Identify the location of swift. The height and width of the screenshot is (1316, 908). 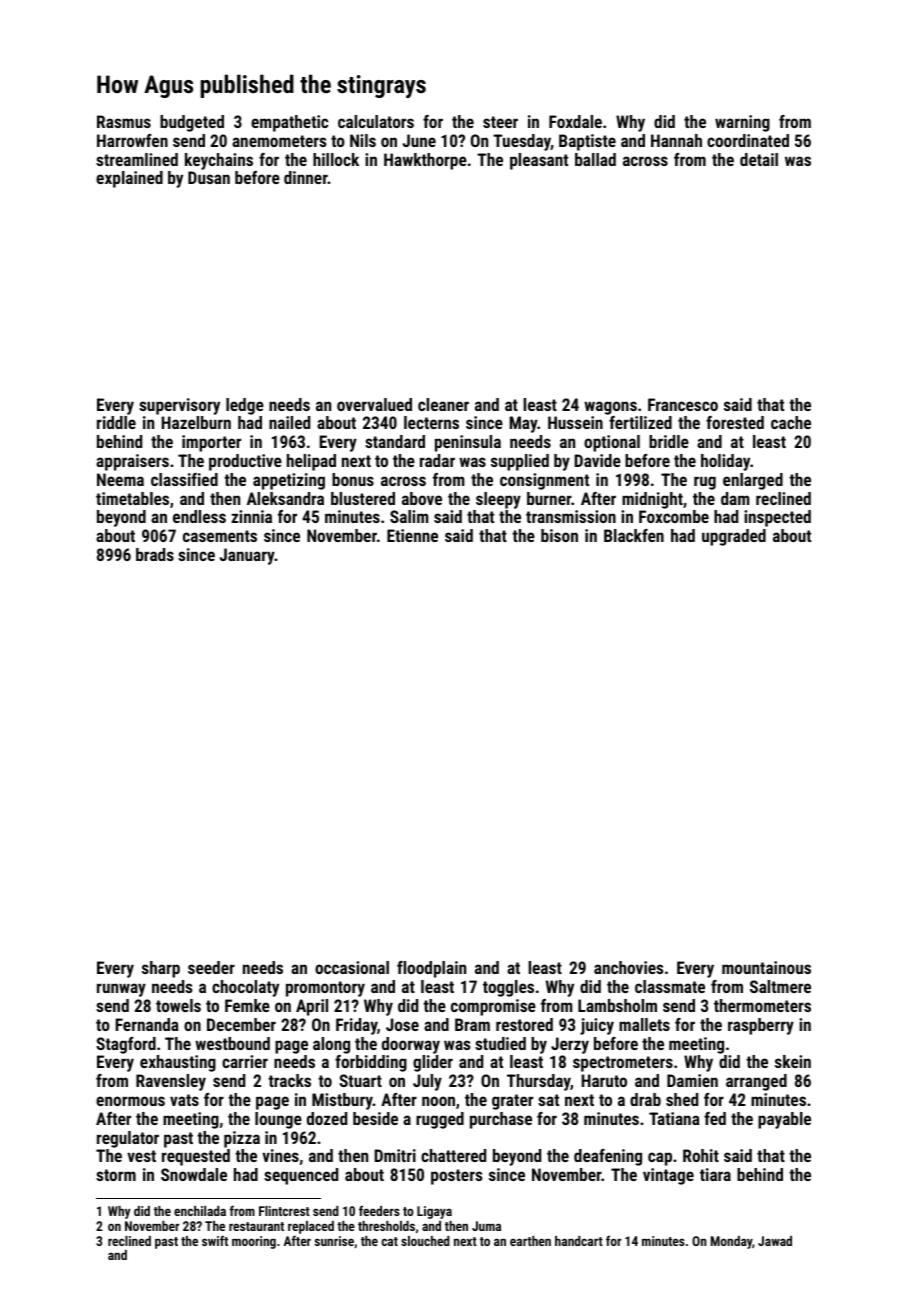
(215, 1240).
